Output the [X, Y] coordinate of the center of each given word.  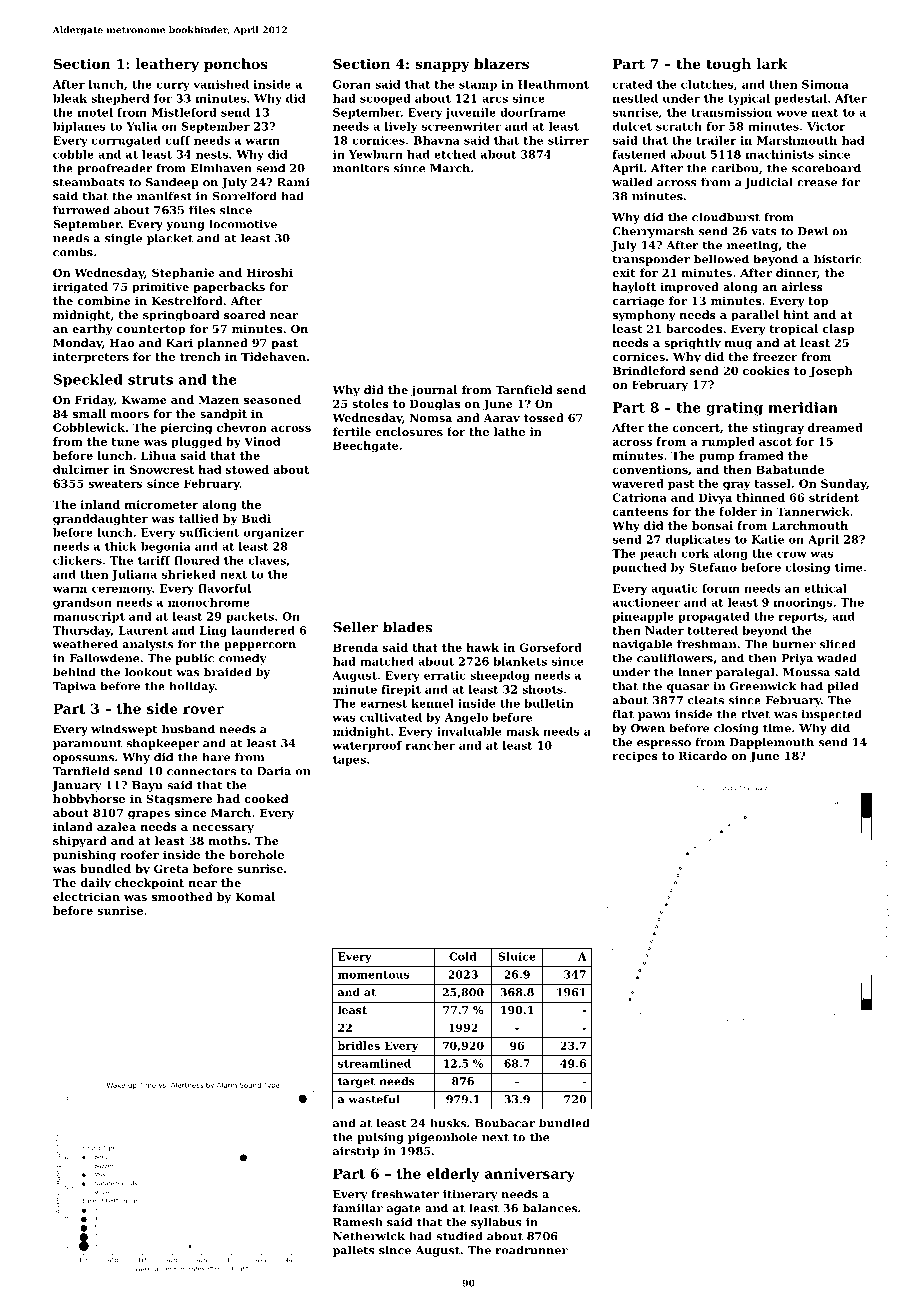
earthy [92, 330]
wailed [632, 182]
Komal [255, 896]
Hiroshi [269, 272]
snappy [442, 66]
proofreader [115, 169]
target [356, 1082]
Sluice [517, 956]
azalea [116, 826]
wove [792, 113]
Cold [463, 956]
